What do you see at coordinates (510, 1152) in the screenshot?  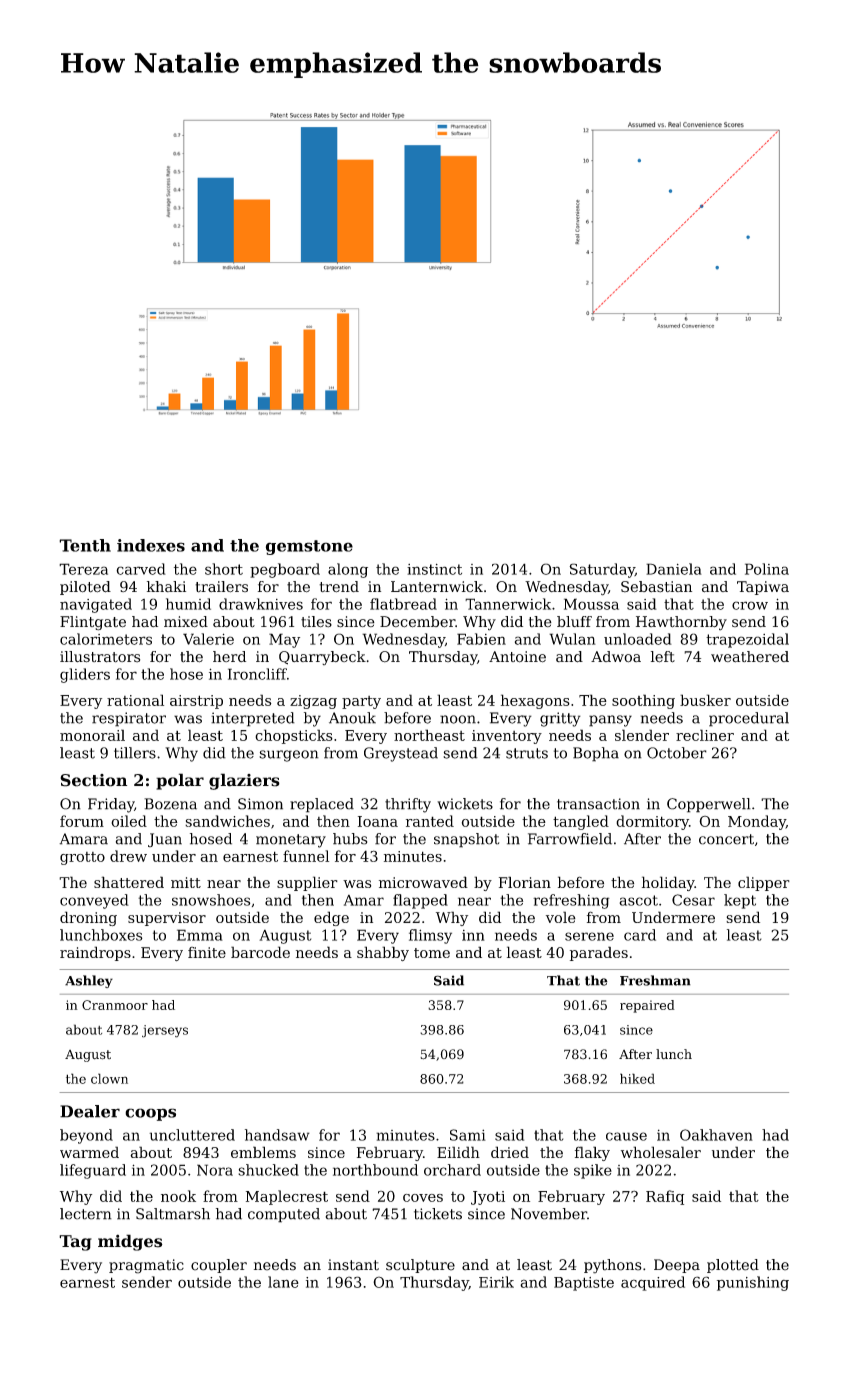 I see `dried` at bounding box center [510, 1152].
